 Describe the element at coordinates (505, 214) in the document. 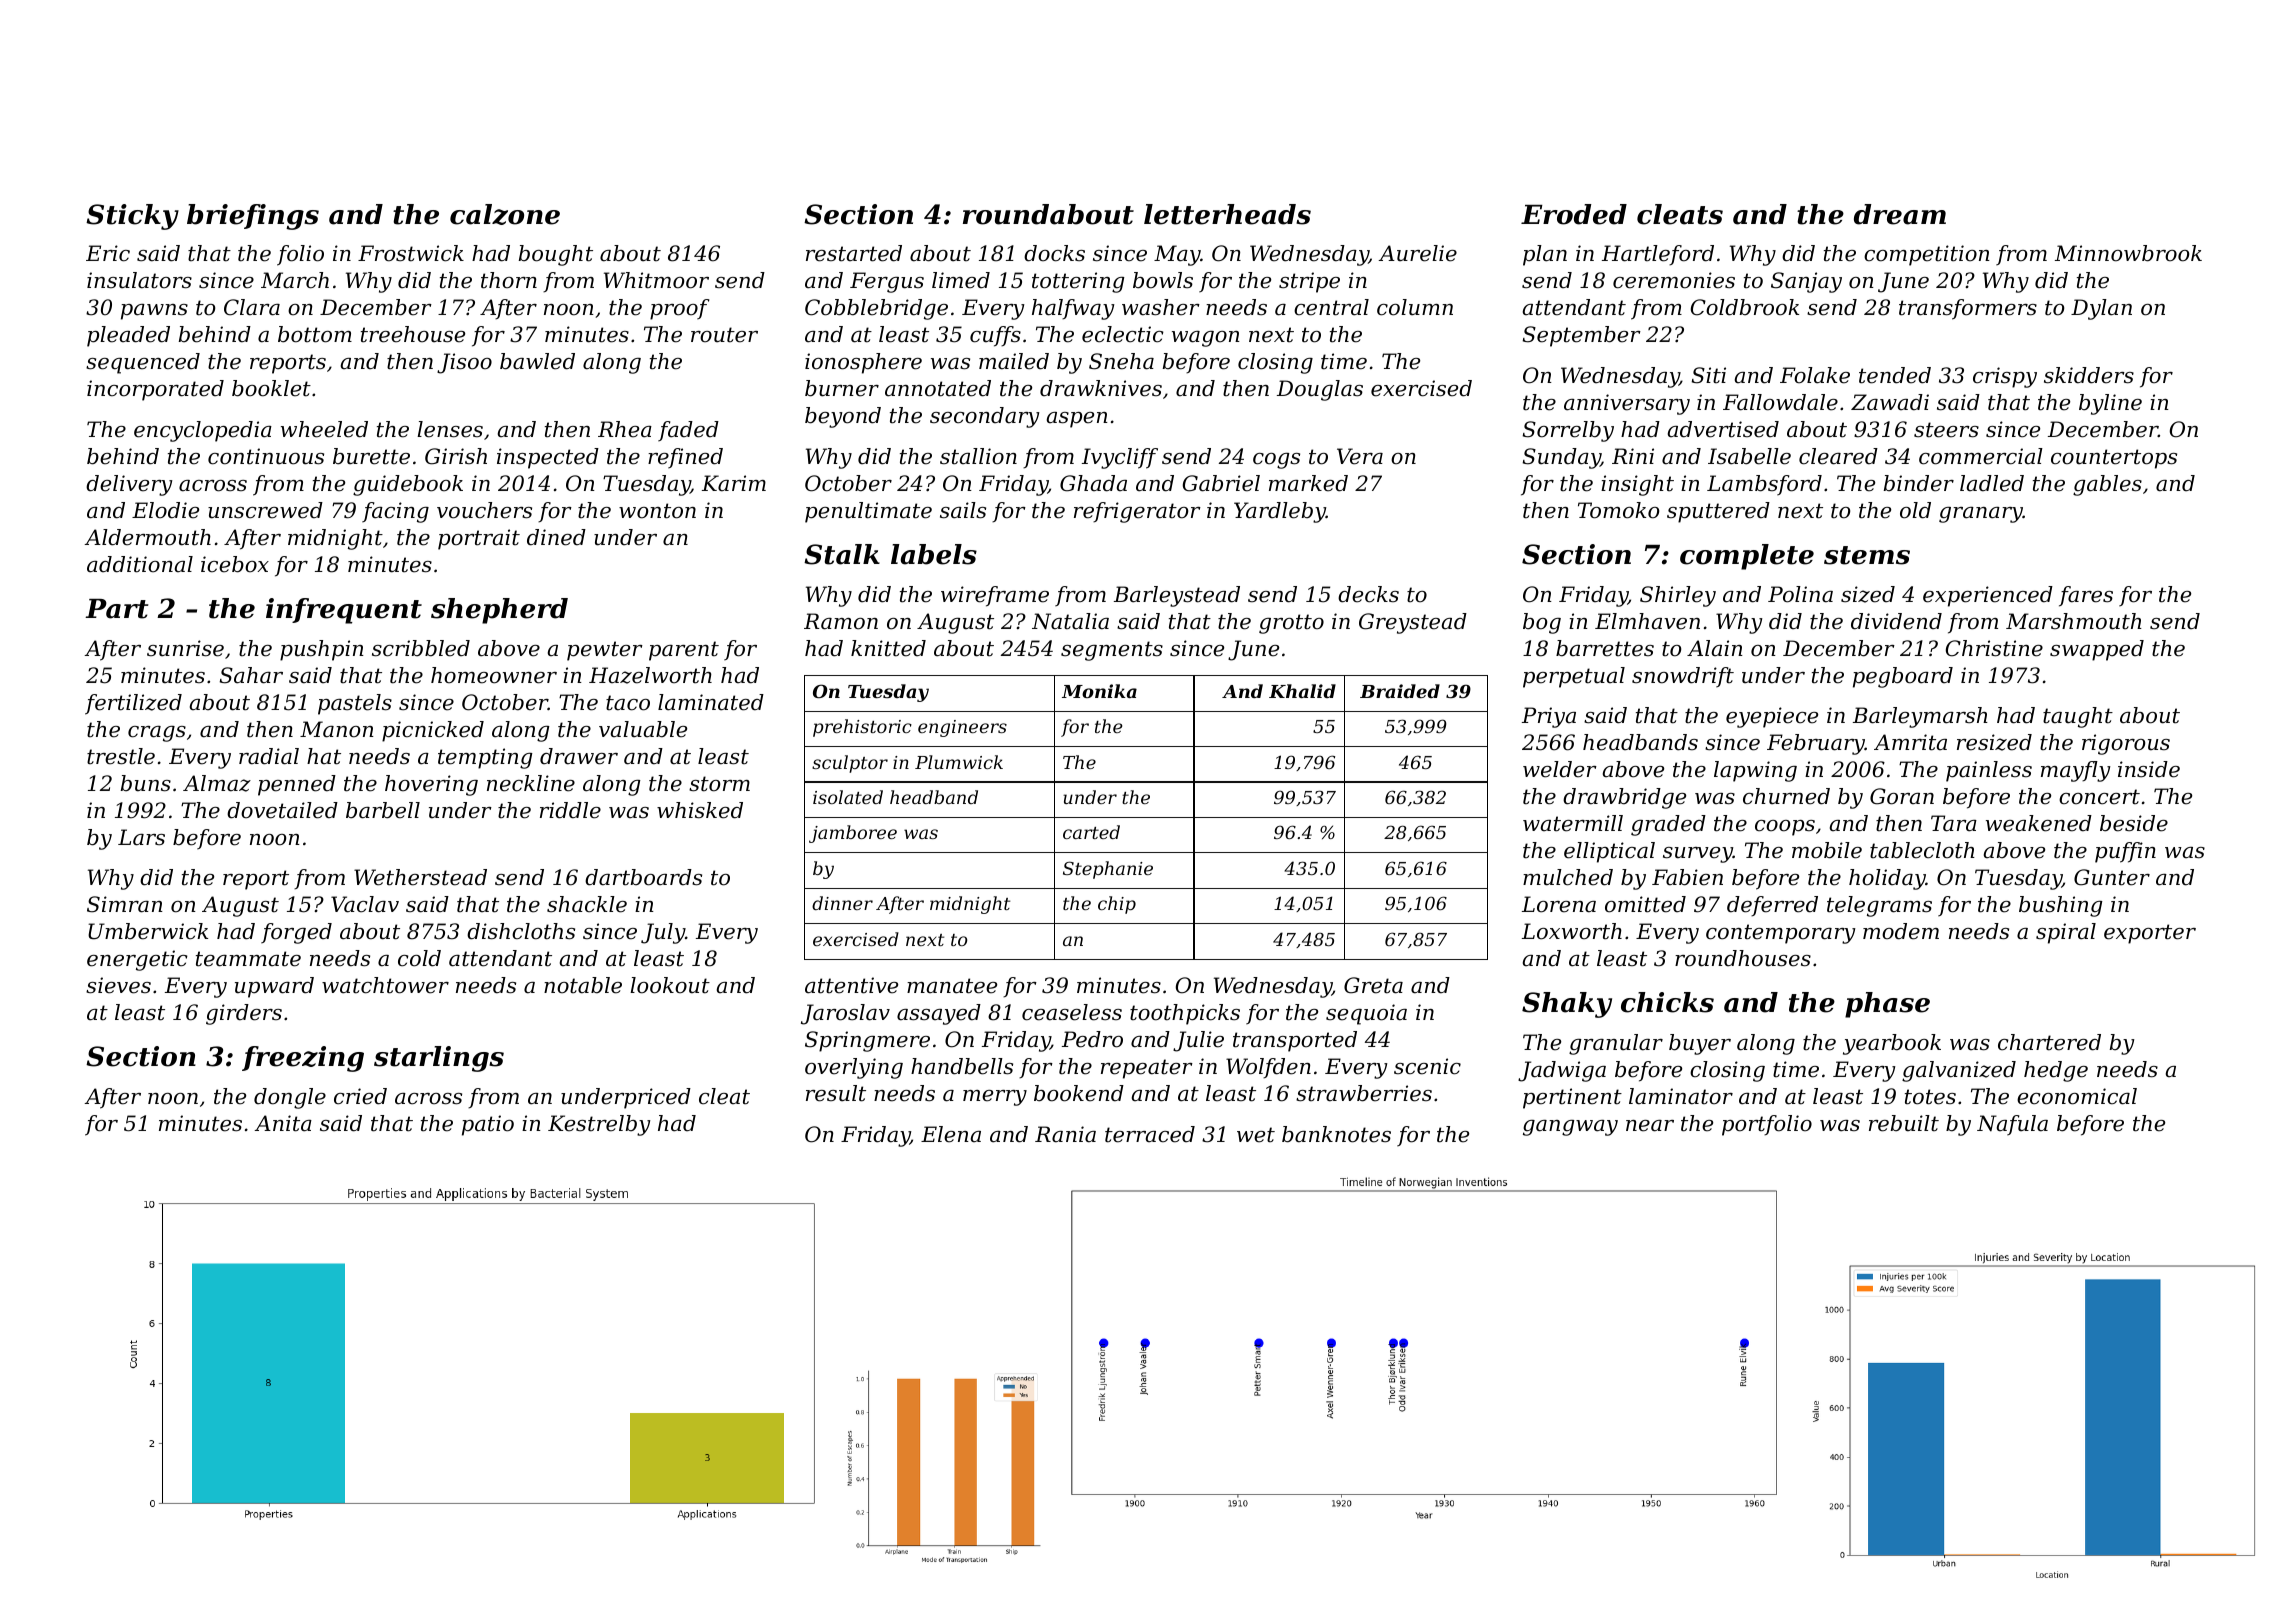

I see `calzone` at that location.
